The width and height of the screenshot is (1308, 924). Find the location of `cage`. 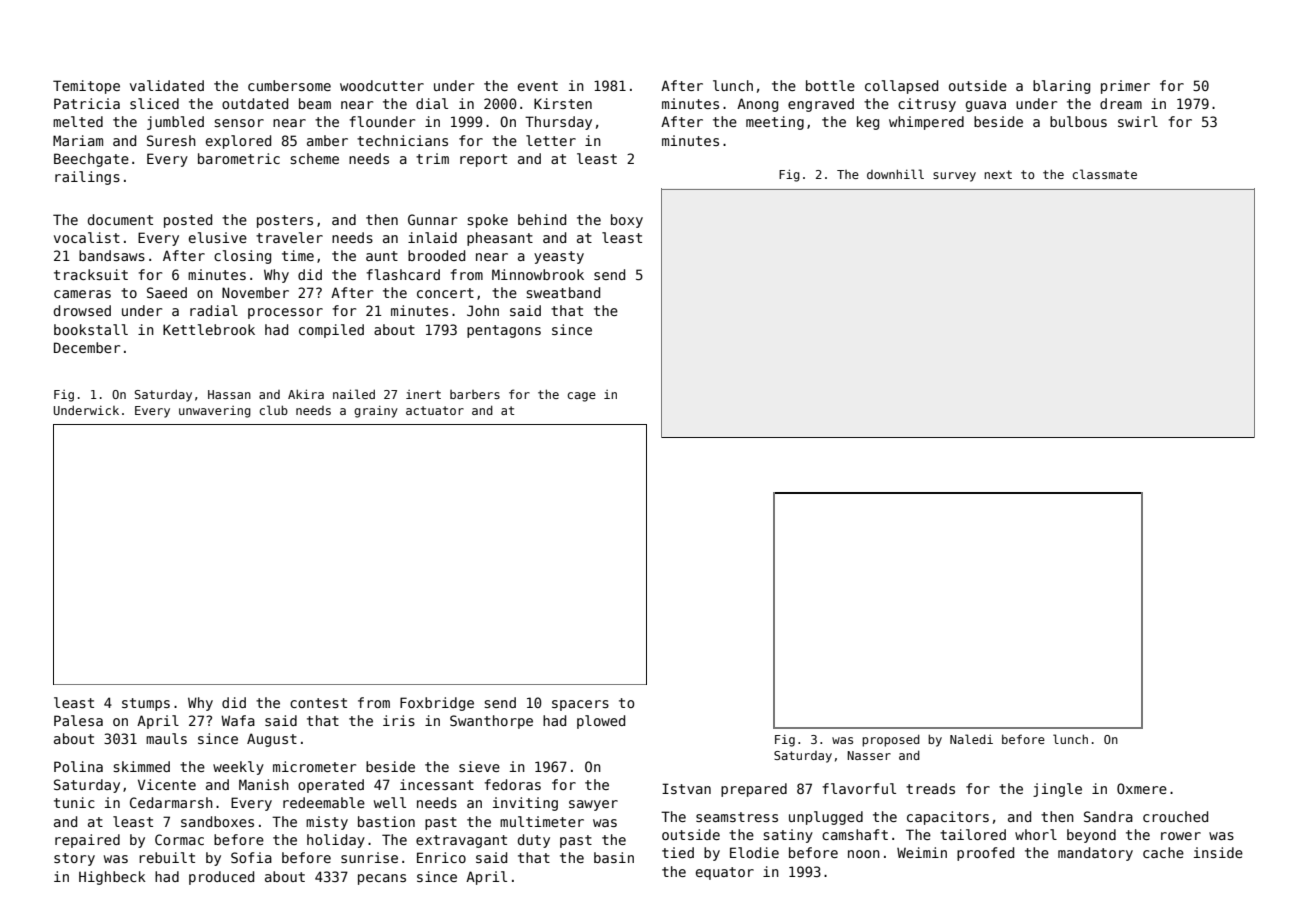

cage is located at coordinates (582, 397).
